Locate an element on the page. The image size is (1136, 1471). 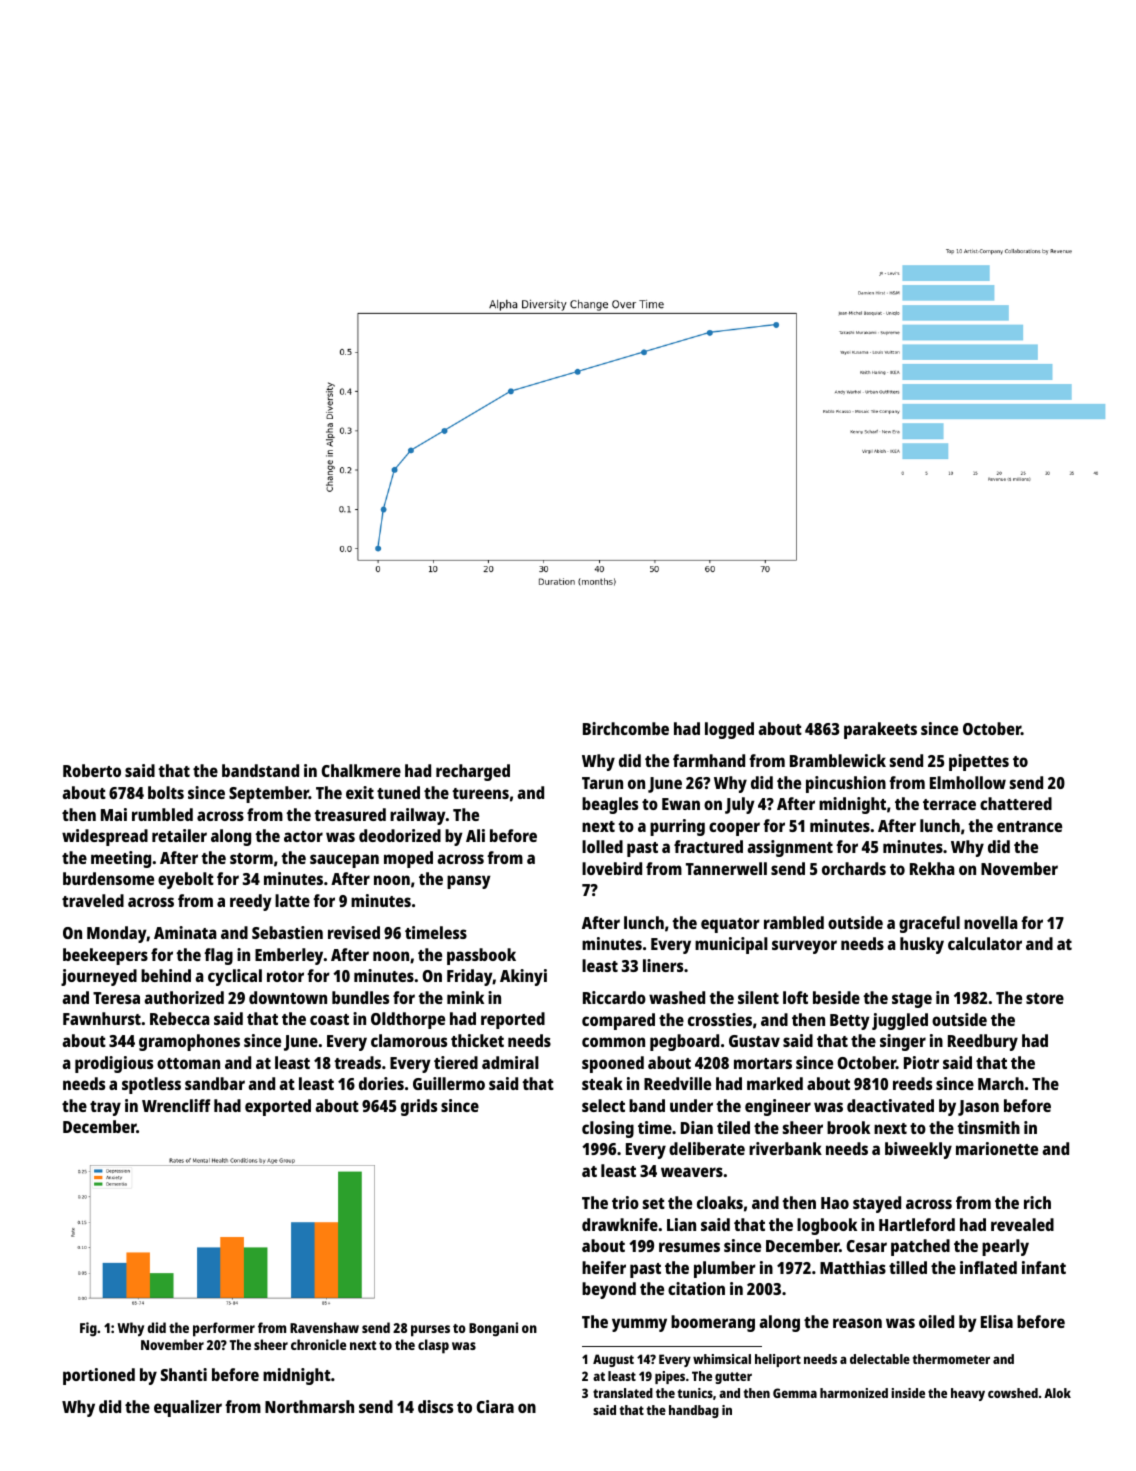
exported is located at coordinates (278, 1107).
